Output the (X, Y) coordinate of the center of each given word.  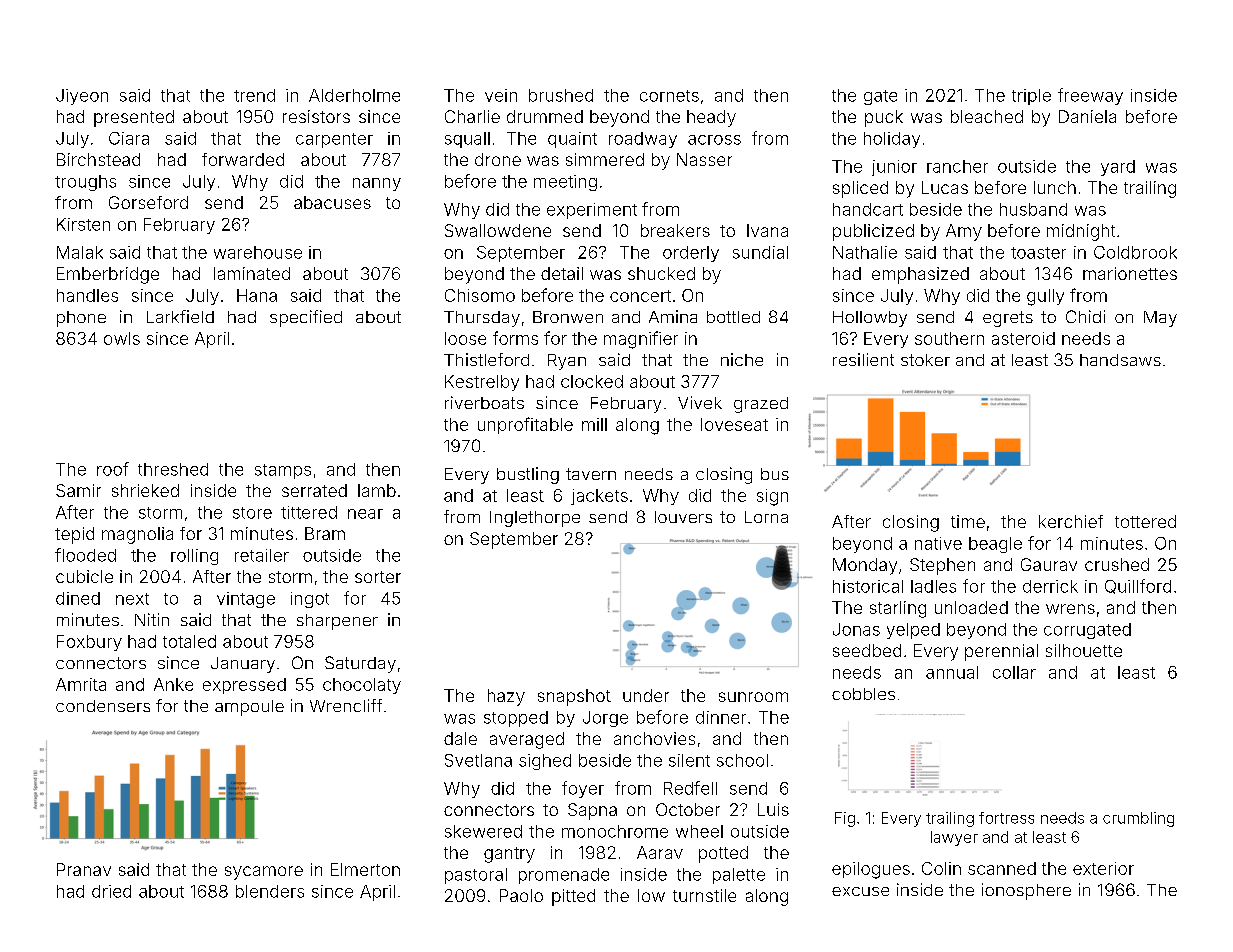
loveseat (734, 424)
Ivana (767, 230)
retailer (262, 555)
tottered (1145, 521)
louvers (683, 517)
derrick (1050, 586)
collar (1014, 672)
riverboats (484, 402)
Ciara (129, 138)
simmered (605, 159)
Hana (257, 295)
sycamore (264, 873)
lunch (1055, 187)
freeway (1090, 96)
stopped (516, 719)
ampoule (249, 708)
